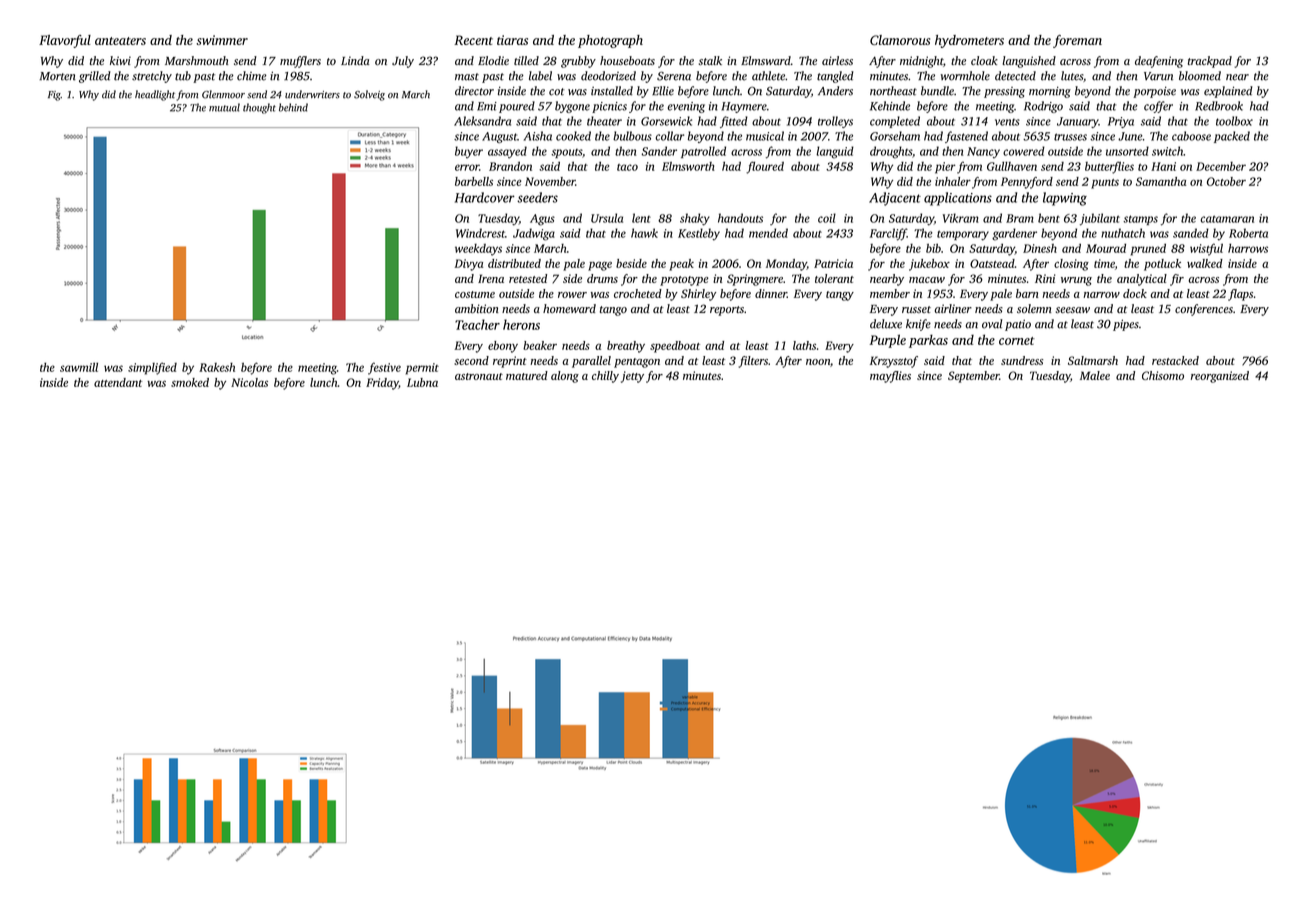 This image has width=1308, height=924. I want to click on Elmsward, so click(766, 60).
